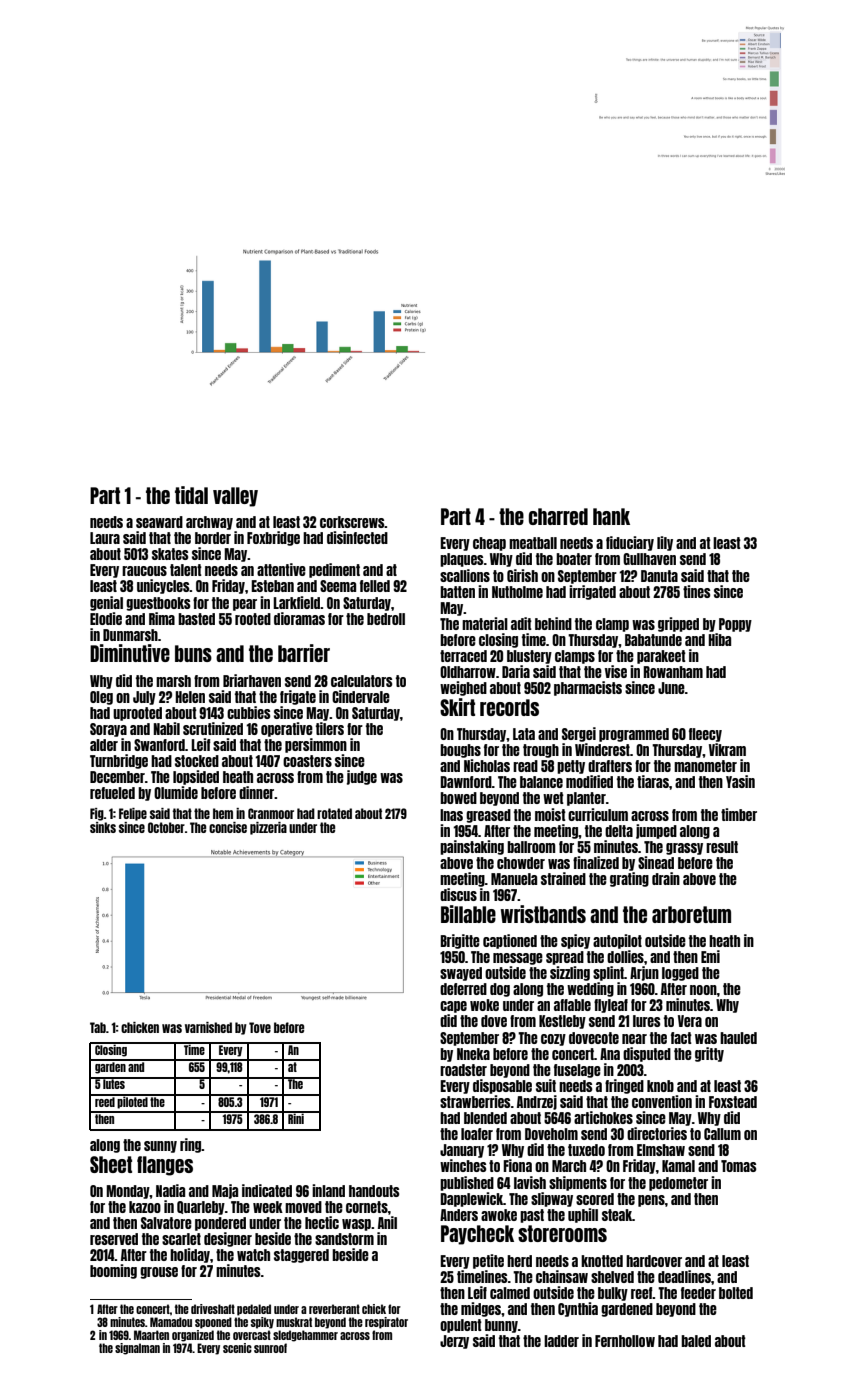  What do you see at coordinates (101, 698) in the page?
I see `Oleg` at bounding box center [101, 698].
